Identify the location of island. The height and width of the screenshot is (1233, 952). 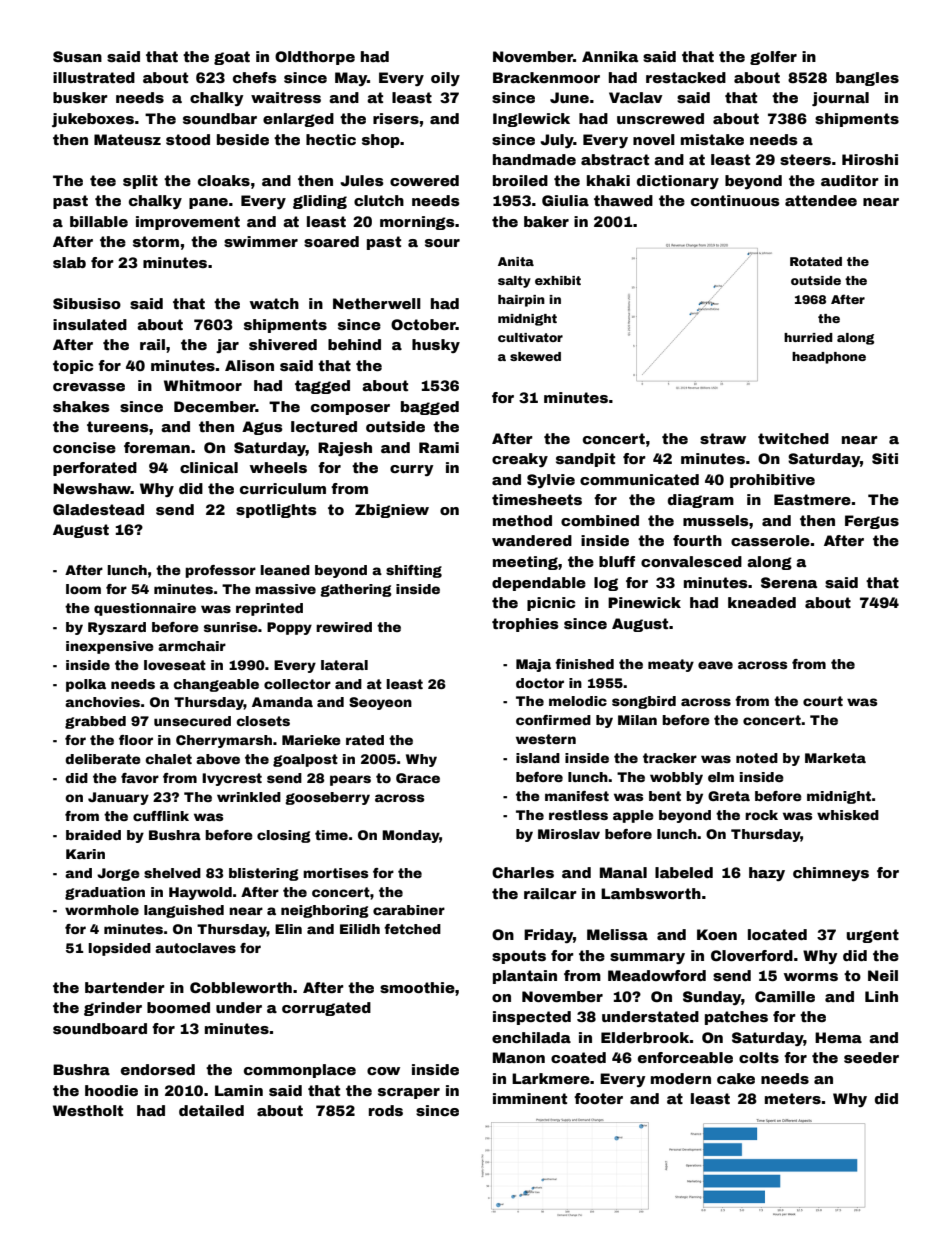
(538, 758).
